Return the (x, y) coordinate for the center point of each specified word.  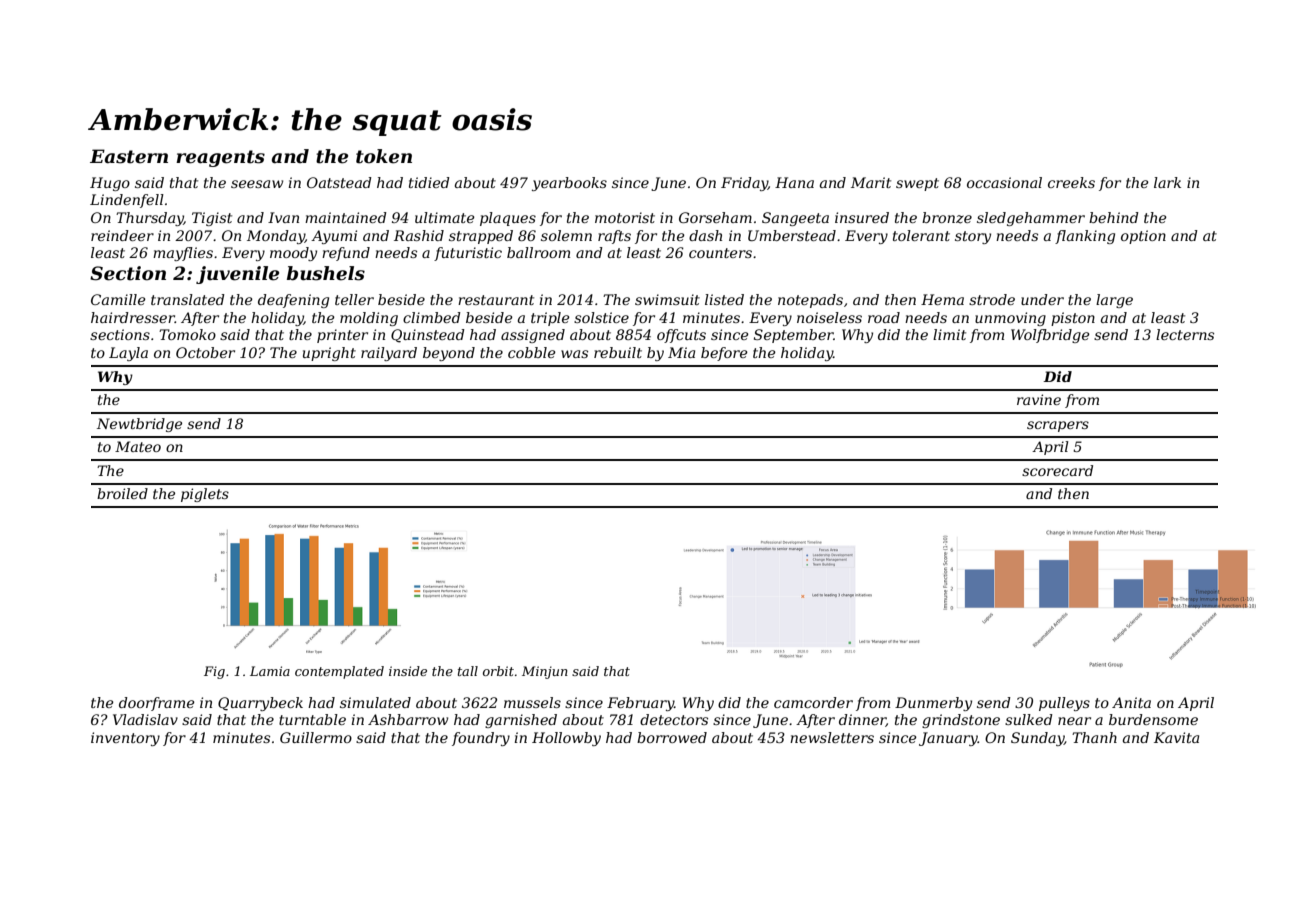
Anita (1131, 702)
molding (369, 319)
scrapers (1058, 426)
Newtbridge (139, 425)
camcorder (813, 702)
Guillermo (316, 737)
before (724, 354)
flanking (1085, 237)
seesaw (257, 184)
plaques (508, 219)
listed (724, 299)
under (1042, 299)
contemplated (339, 672)
